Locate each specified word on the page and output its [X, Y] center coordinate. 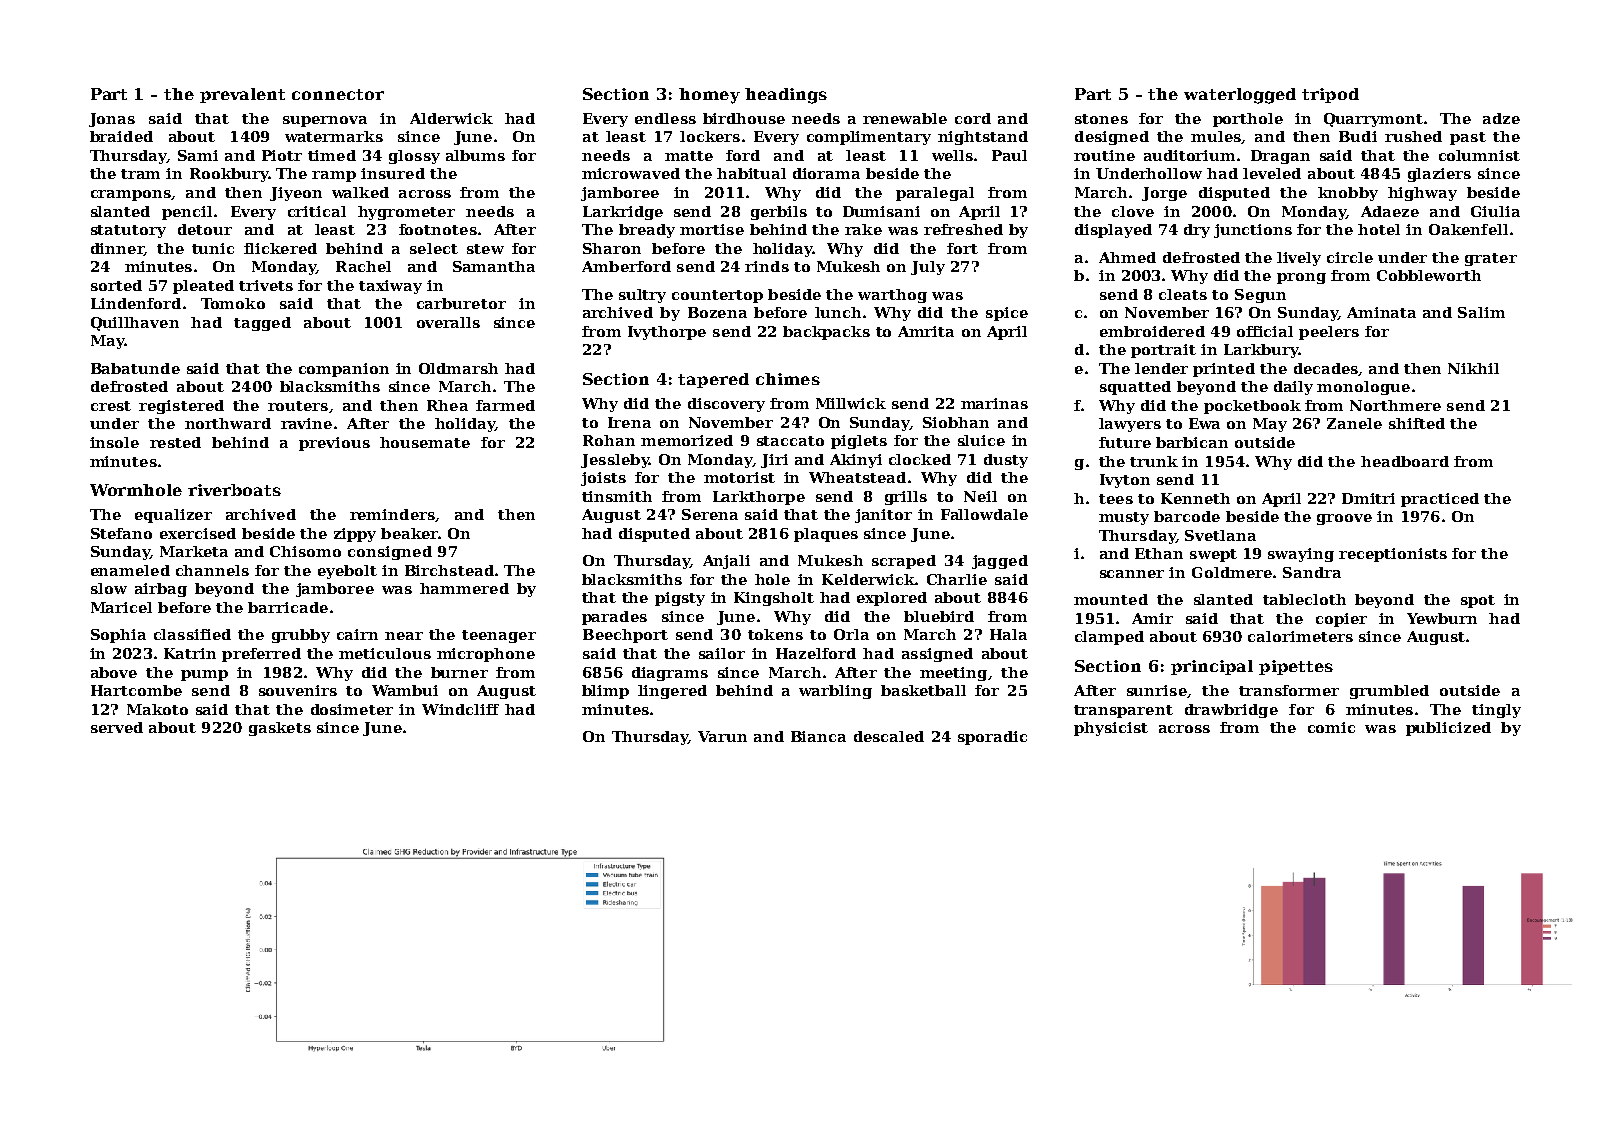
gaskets [280, 729]
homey [709, 96]
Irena [629, 422]
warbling [835, 692]
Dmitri [1368, 498]
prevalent [242, 95]
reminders [392, 514]
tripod [1330, 95]
